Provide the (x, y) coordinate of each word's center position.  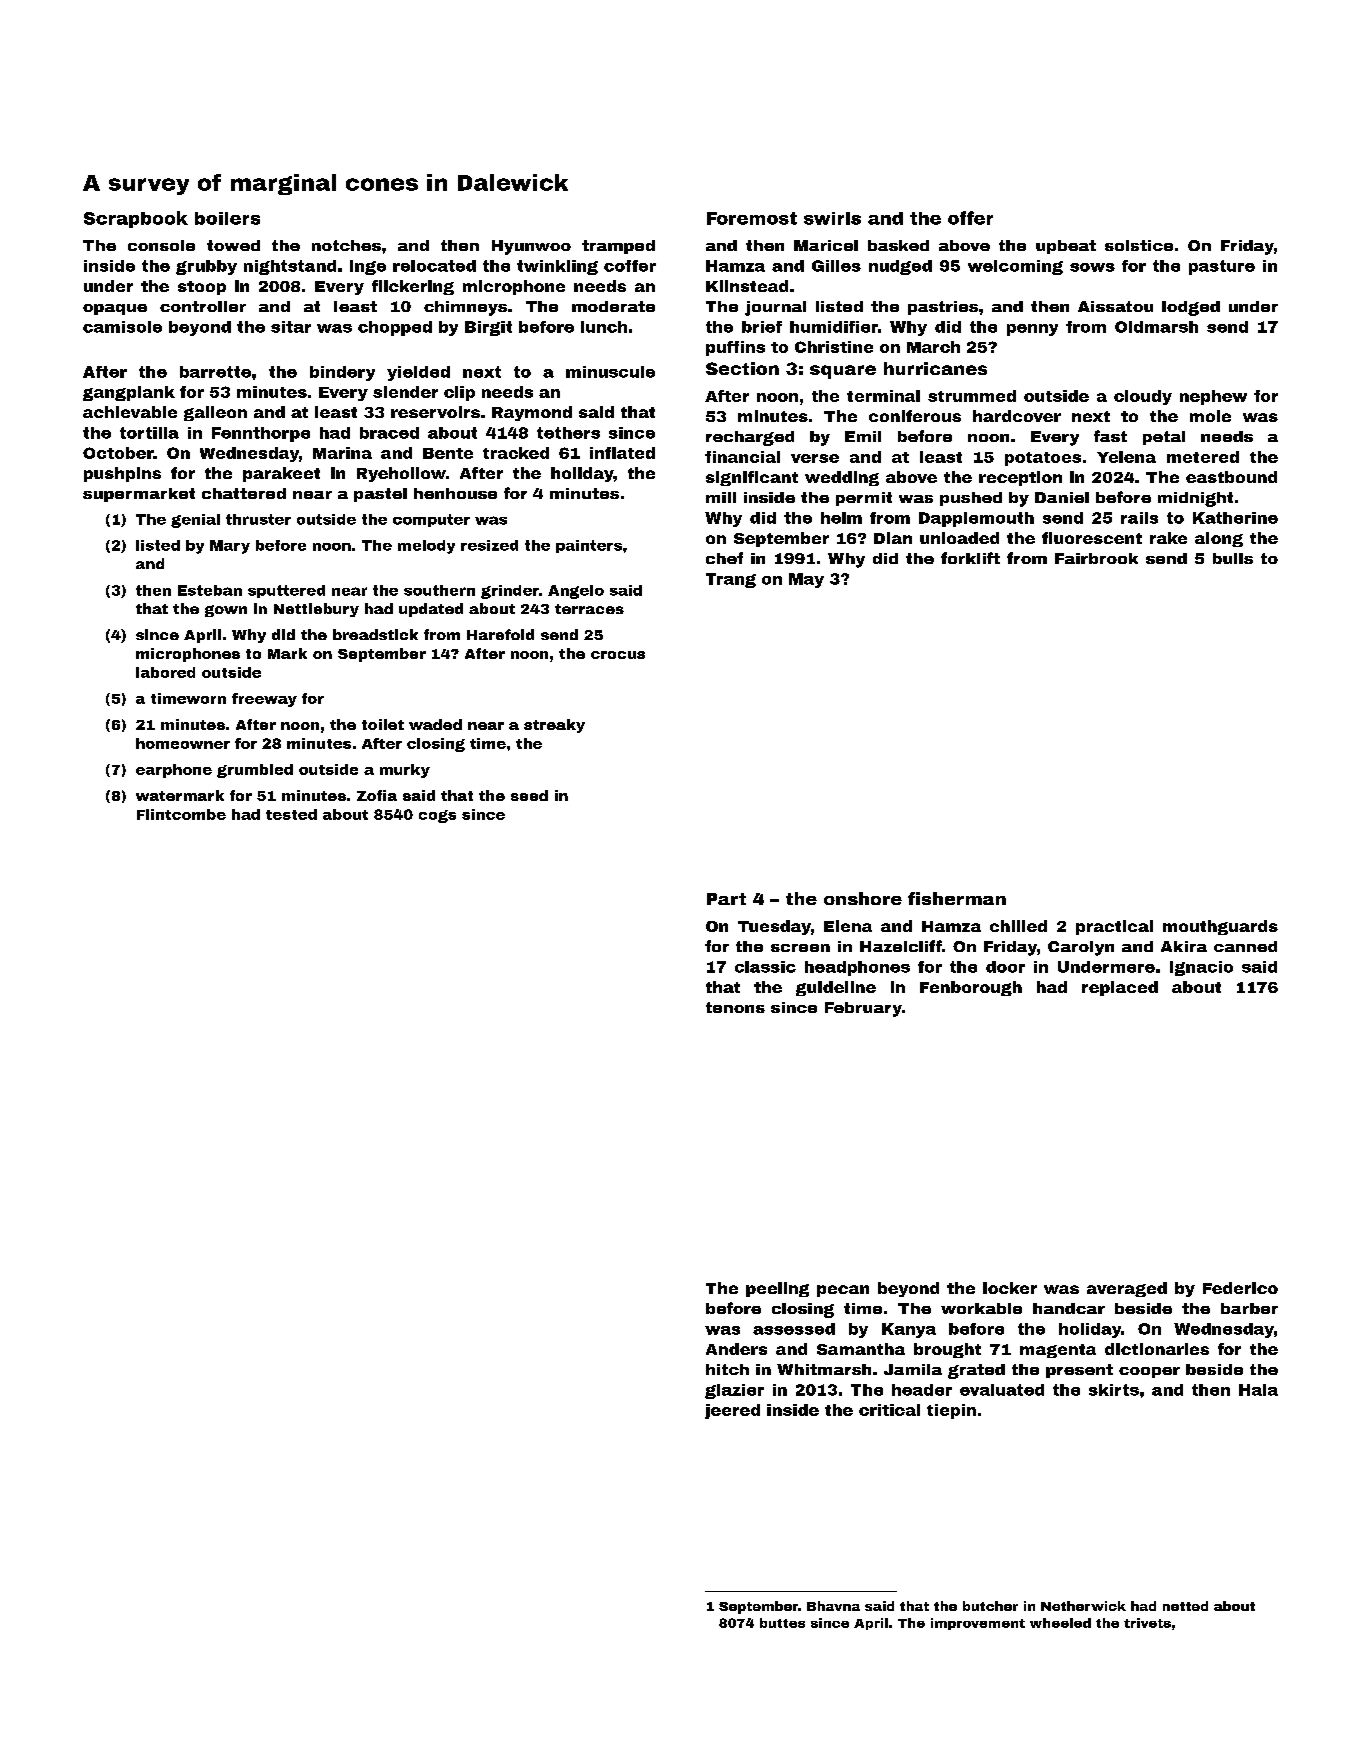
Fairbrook (1096, 558)
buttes (782, 1623)
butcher (990, 1606)
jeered (732, 1411)
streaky (554, 726)
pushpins (122, 474)
